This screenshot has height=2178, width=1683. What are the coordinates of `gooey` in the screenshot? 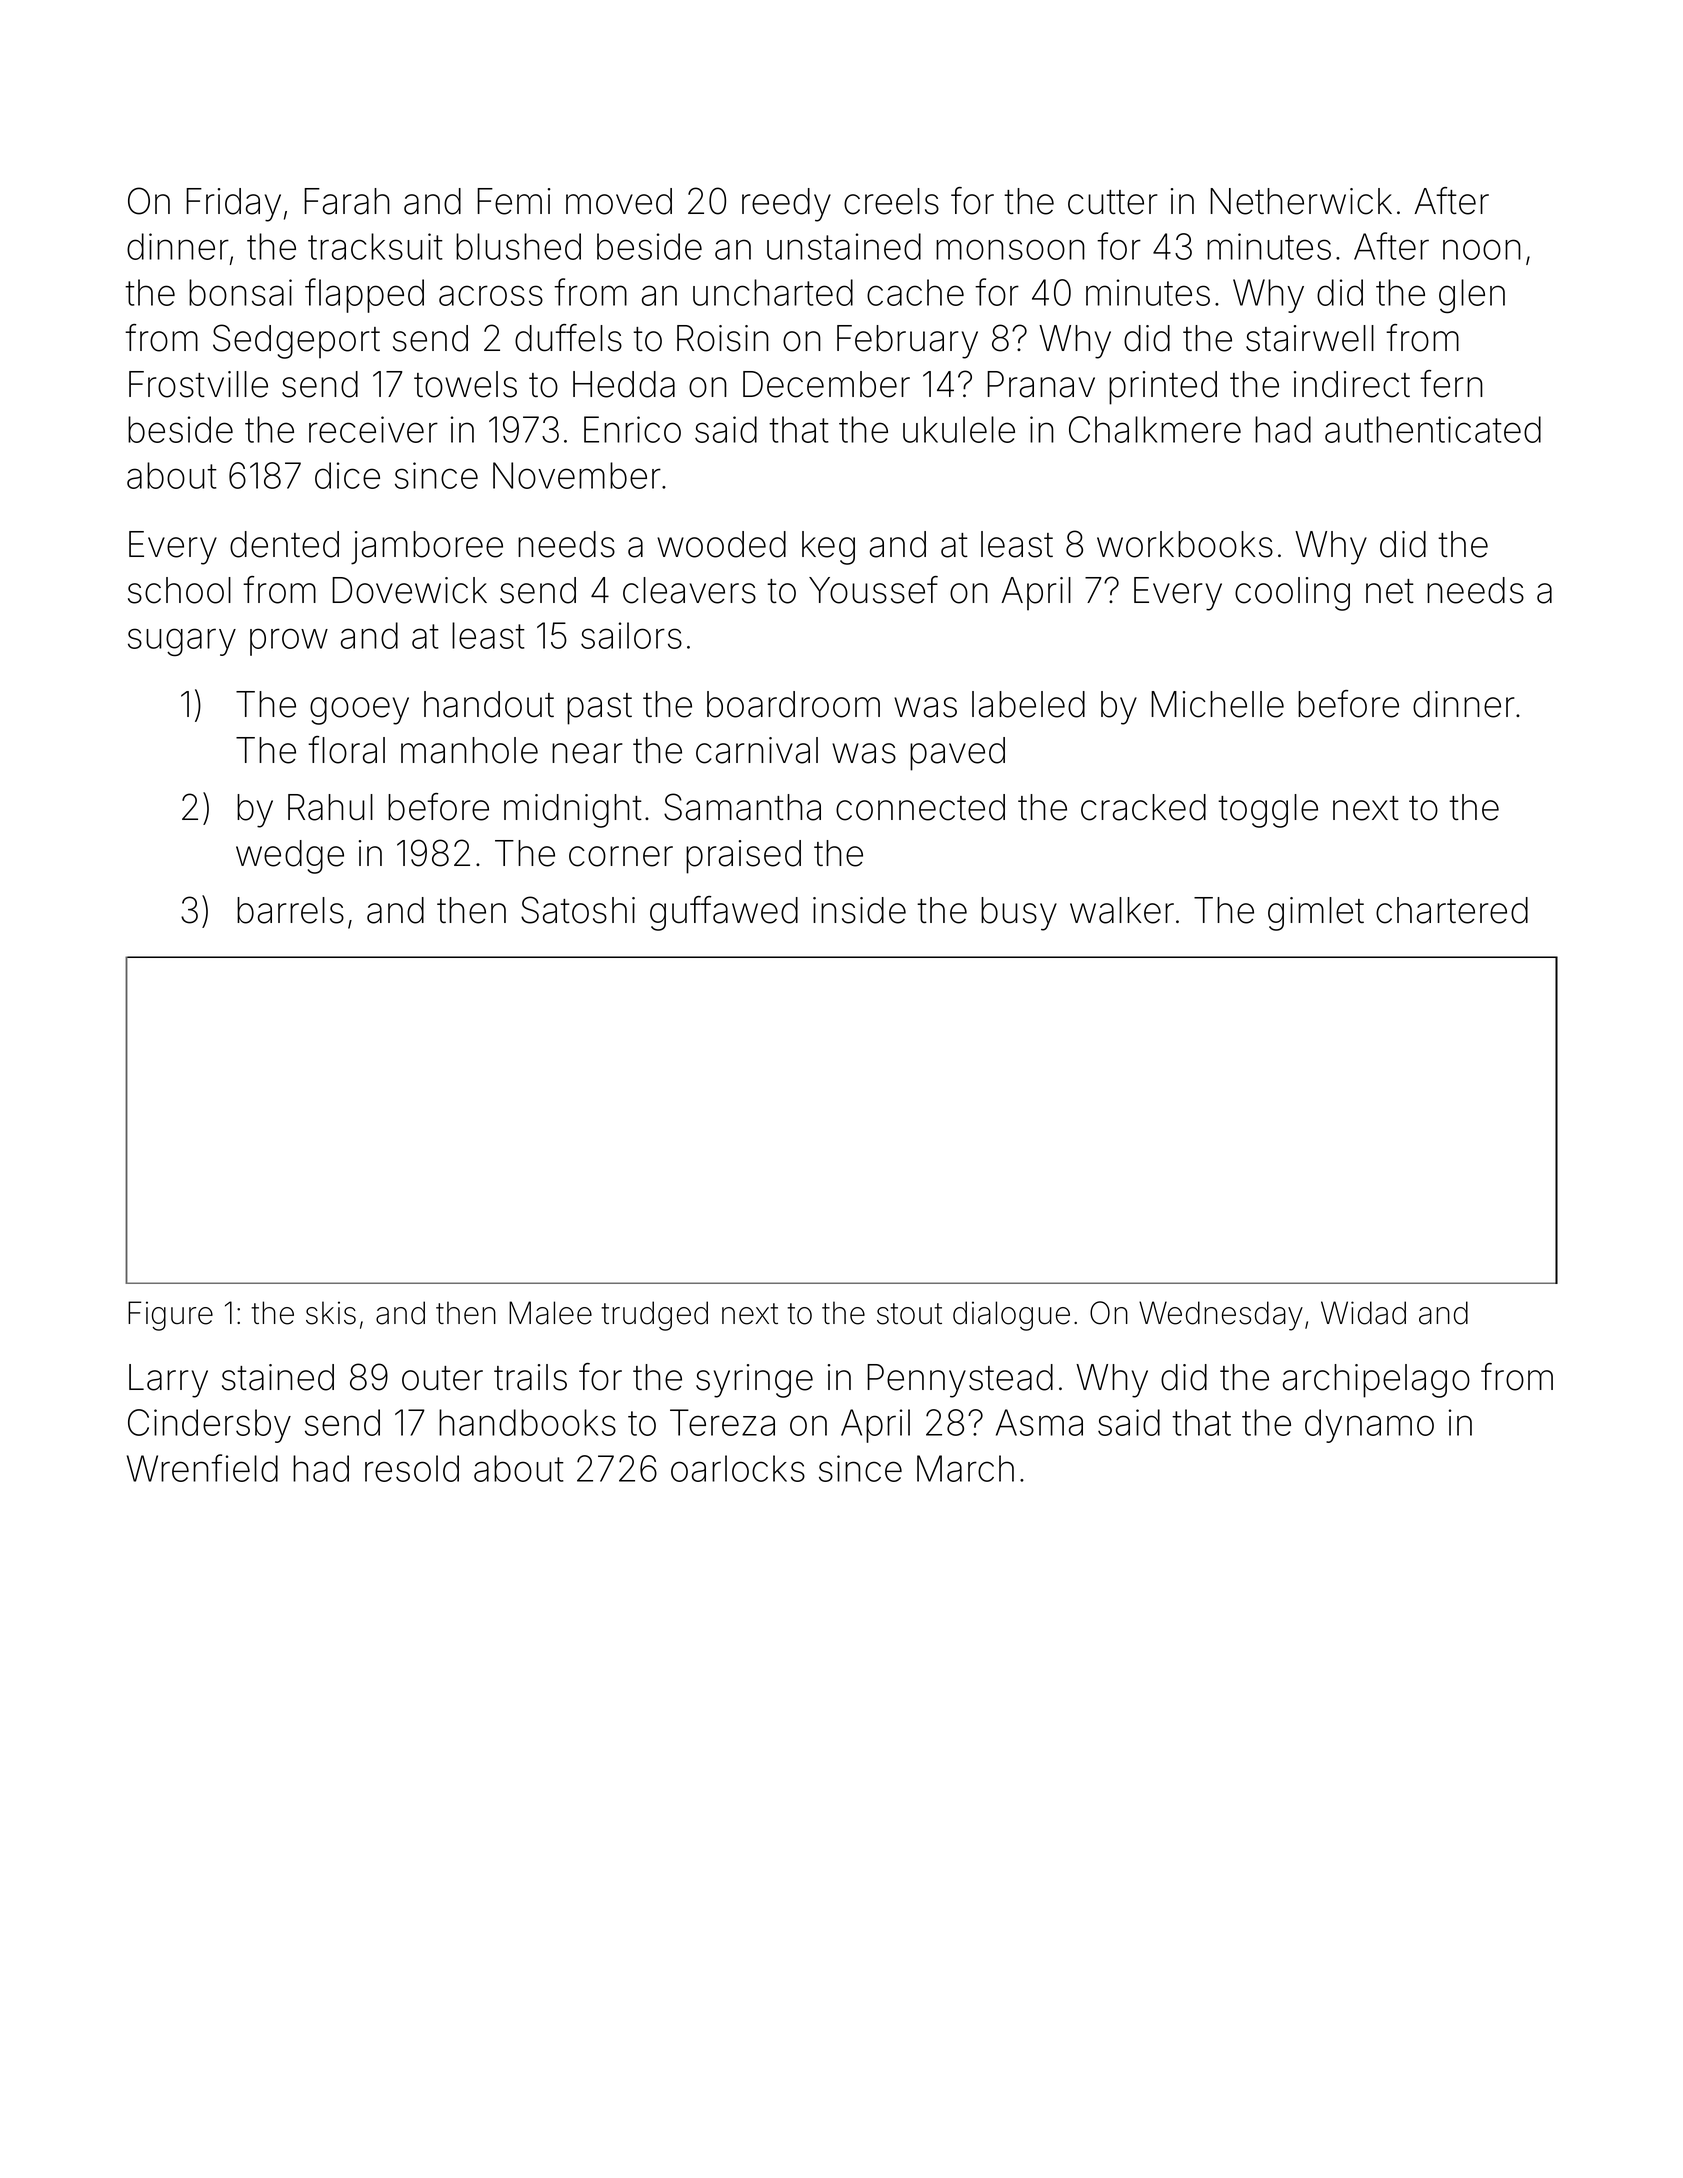 It's located at (359, 711).
